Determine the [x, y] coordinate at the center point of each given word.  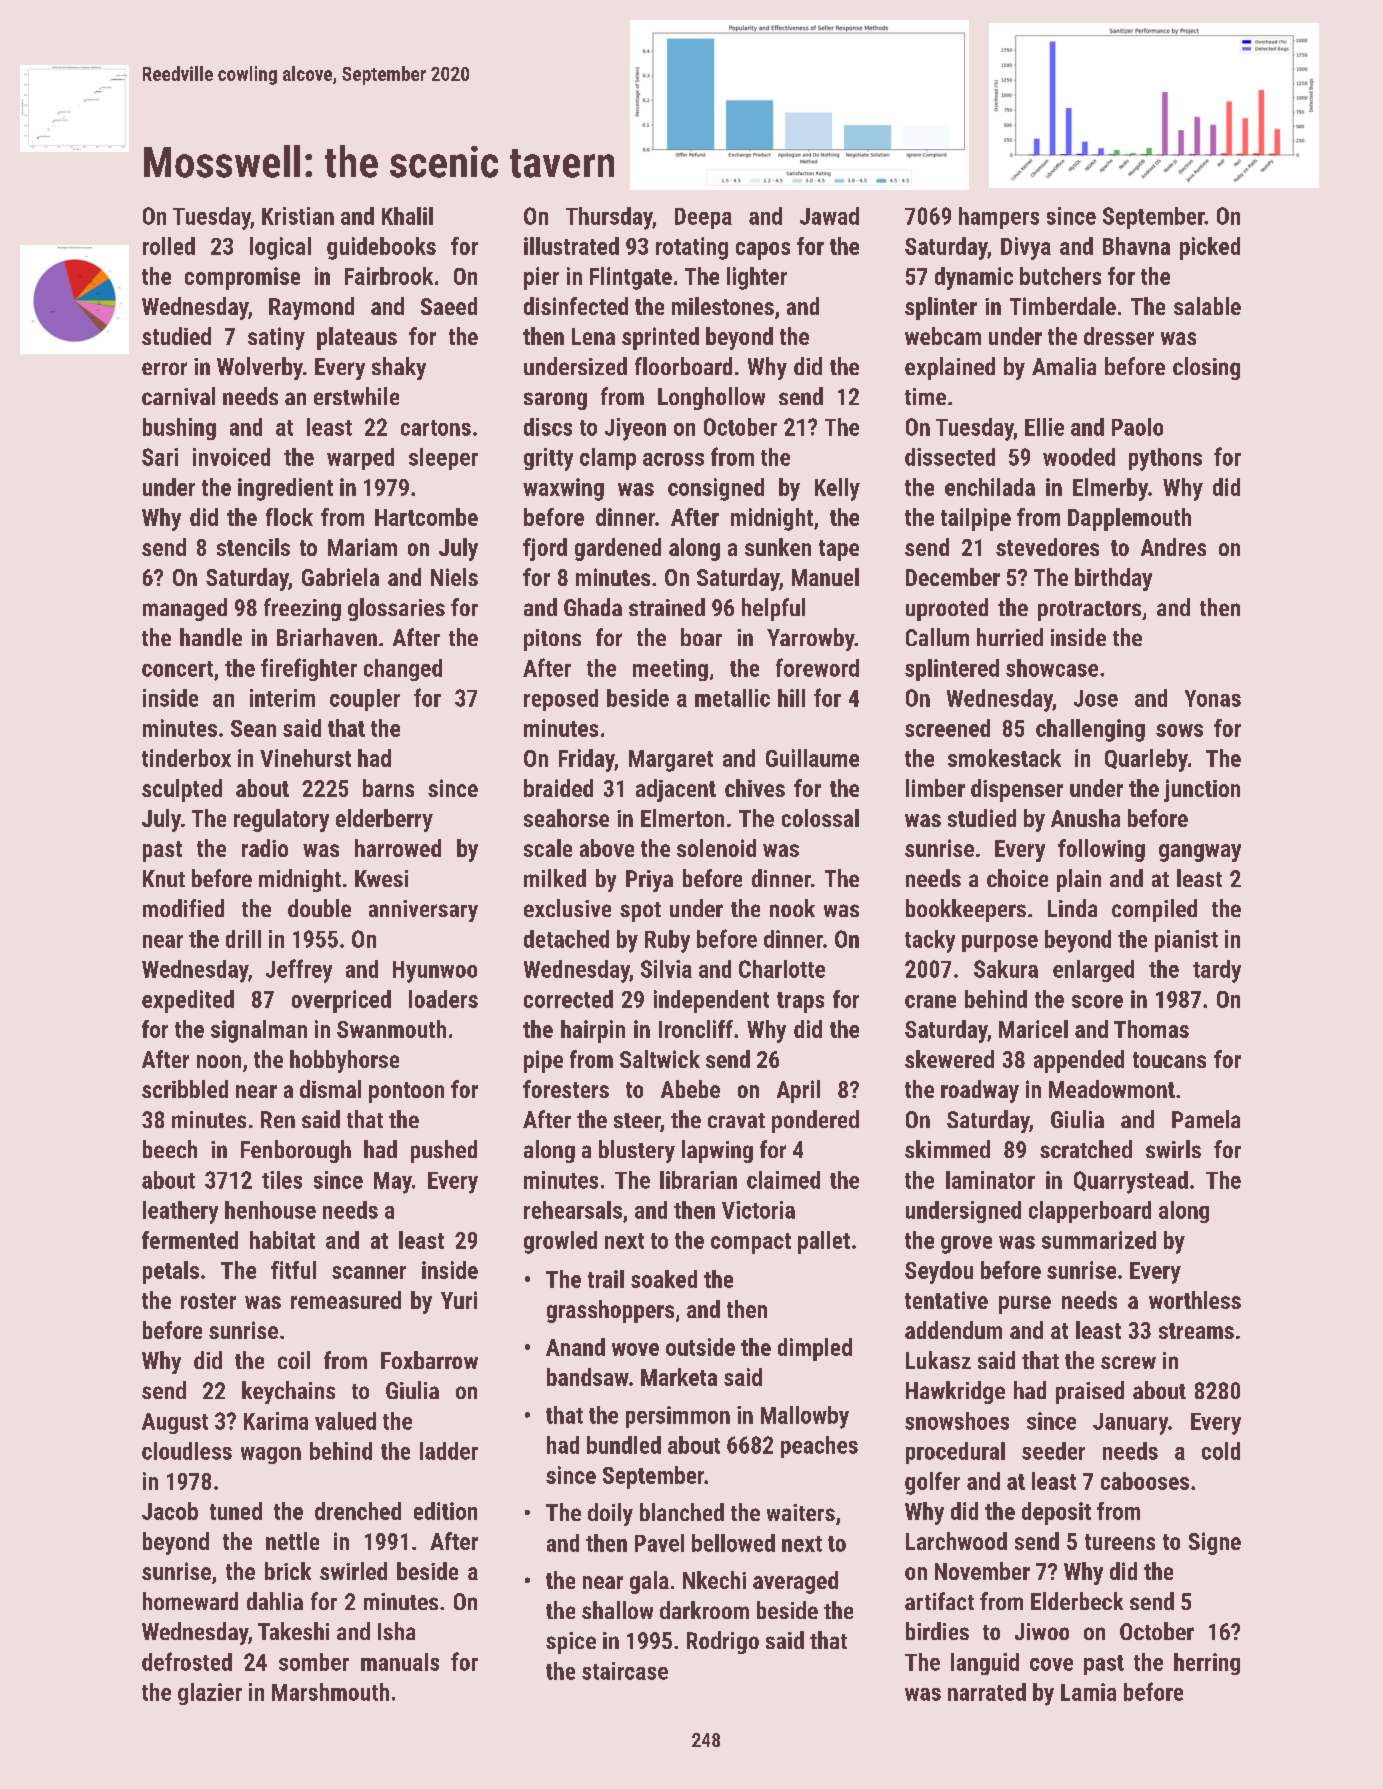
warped [360, 459]
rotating [692, 248]
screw [1128, 1362]
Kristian [298, 216]
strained [667, 607]
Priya [649, 881]
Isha [396, 1631]
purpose [1000, 943]
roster [208, 1301]
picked [1210, 248]
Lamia [1088, 1692]
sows [1179, 730]
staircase [625, 1671]
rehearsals [573, 1210]
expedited [188, 1001]
